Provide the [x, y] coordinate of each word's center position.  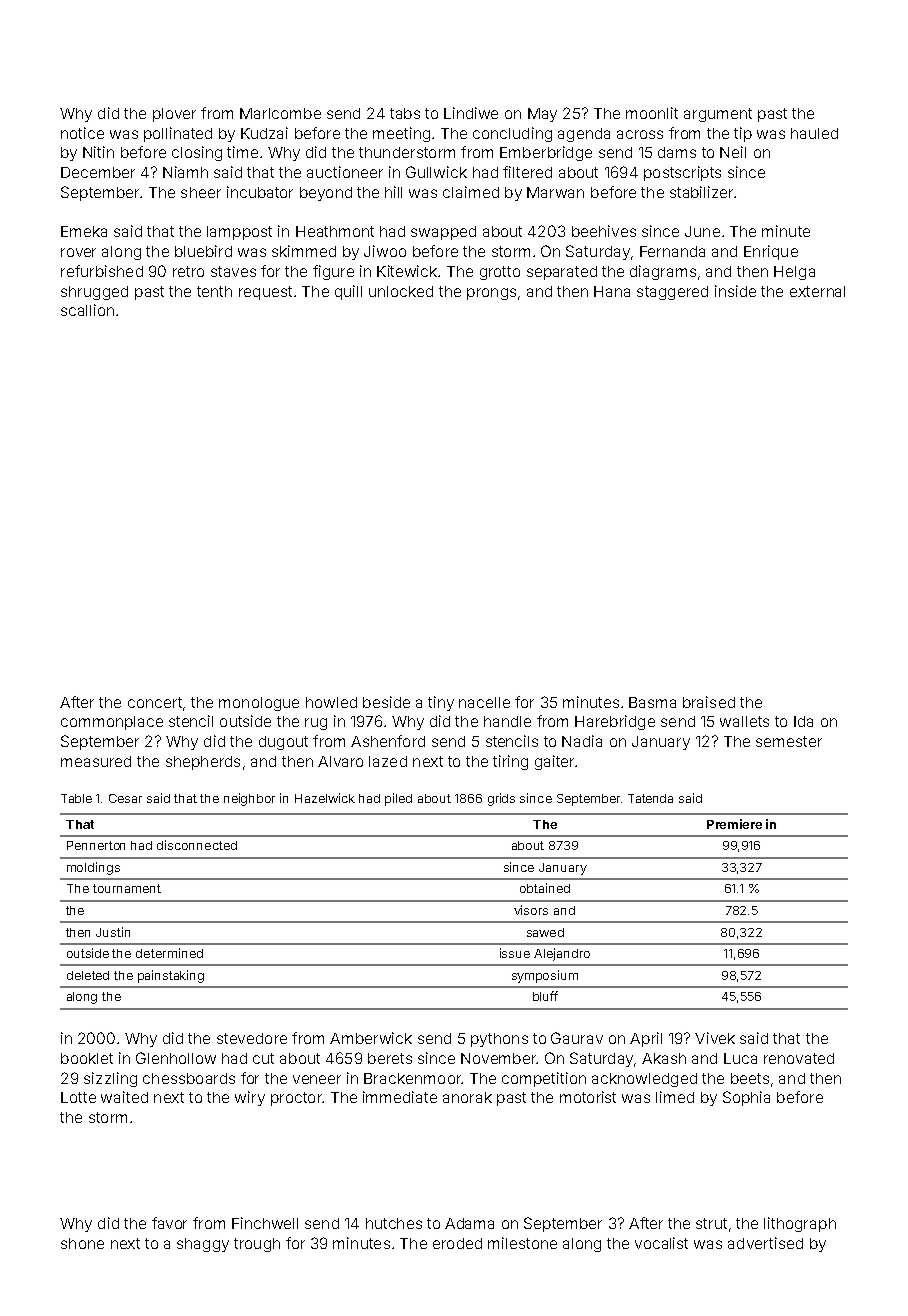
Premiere [734, 824]
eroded [457, 1243]
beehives [604, 231]
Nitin [98, 152]
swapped [443, 233]
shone [82, 1243]
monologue [259, 704]
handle [507, 721]
